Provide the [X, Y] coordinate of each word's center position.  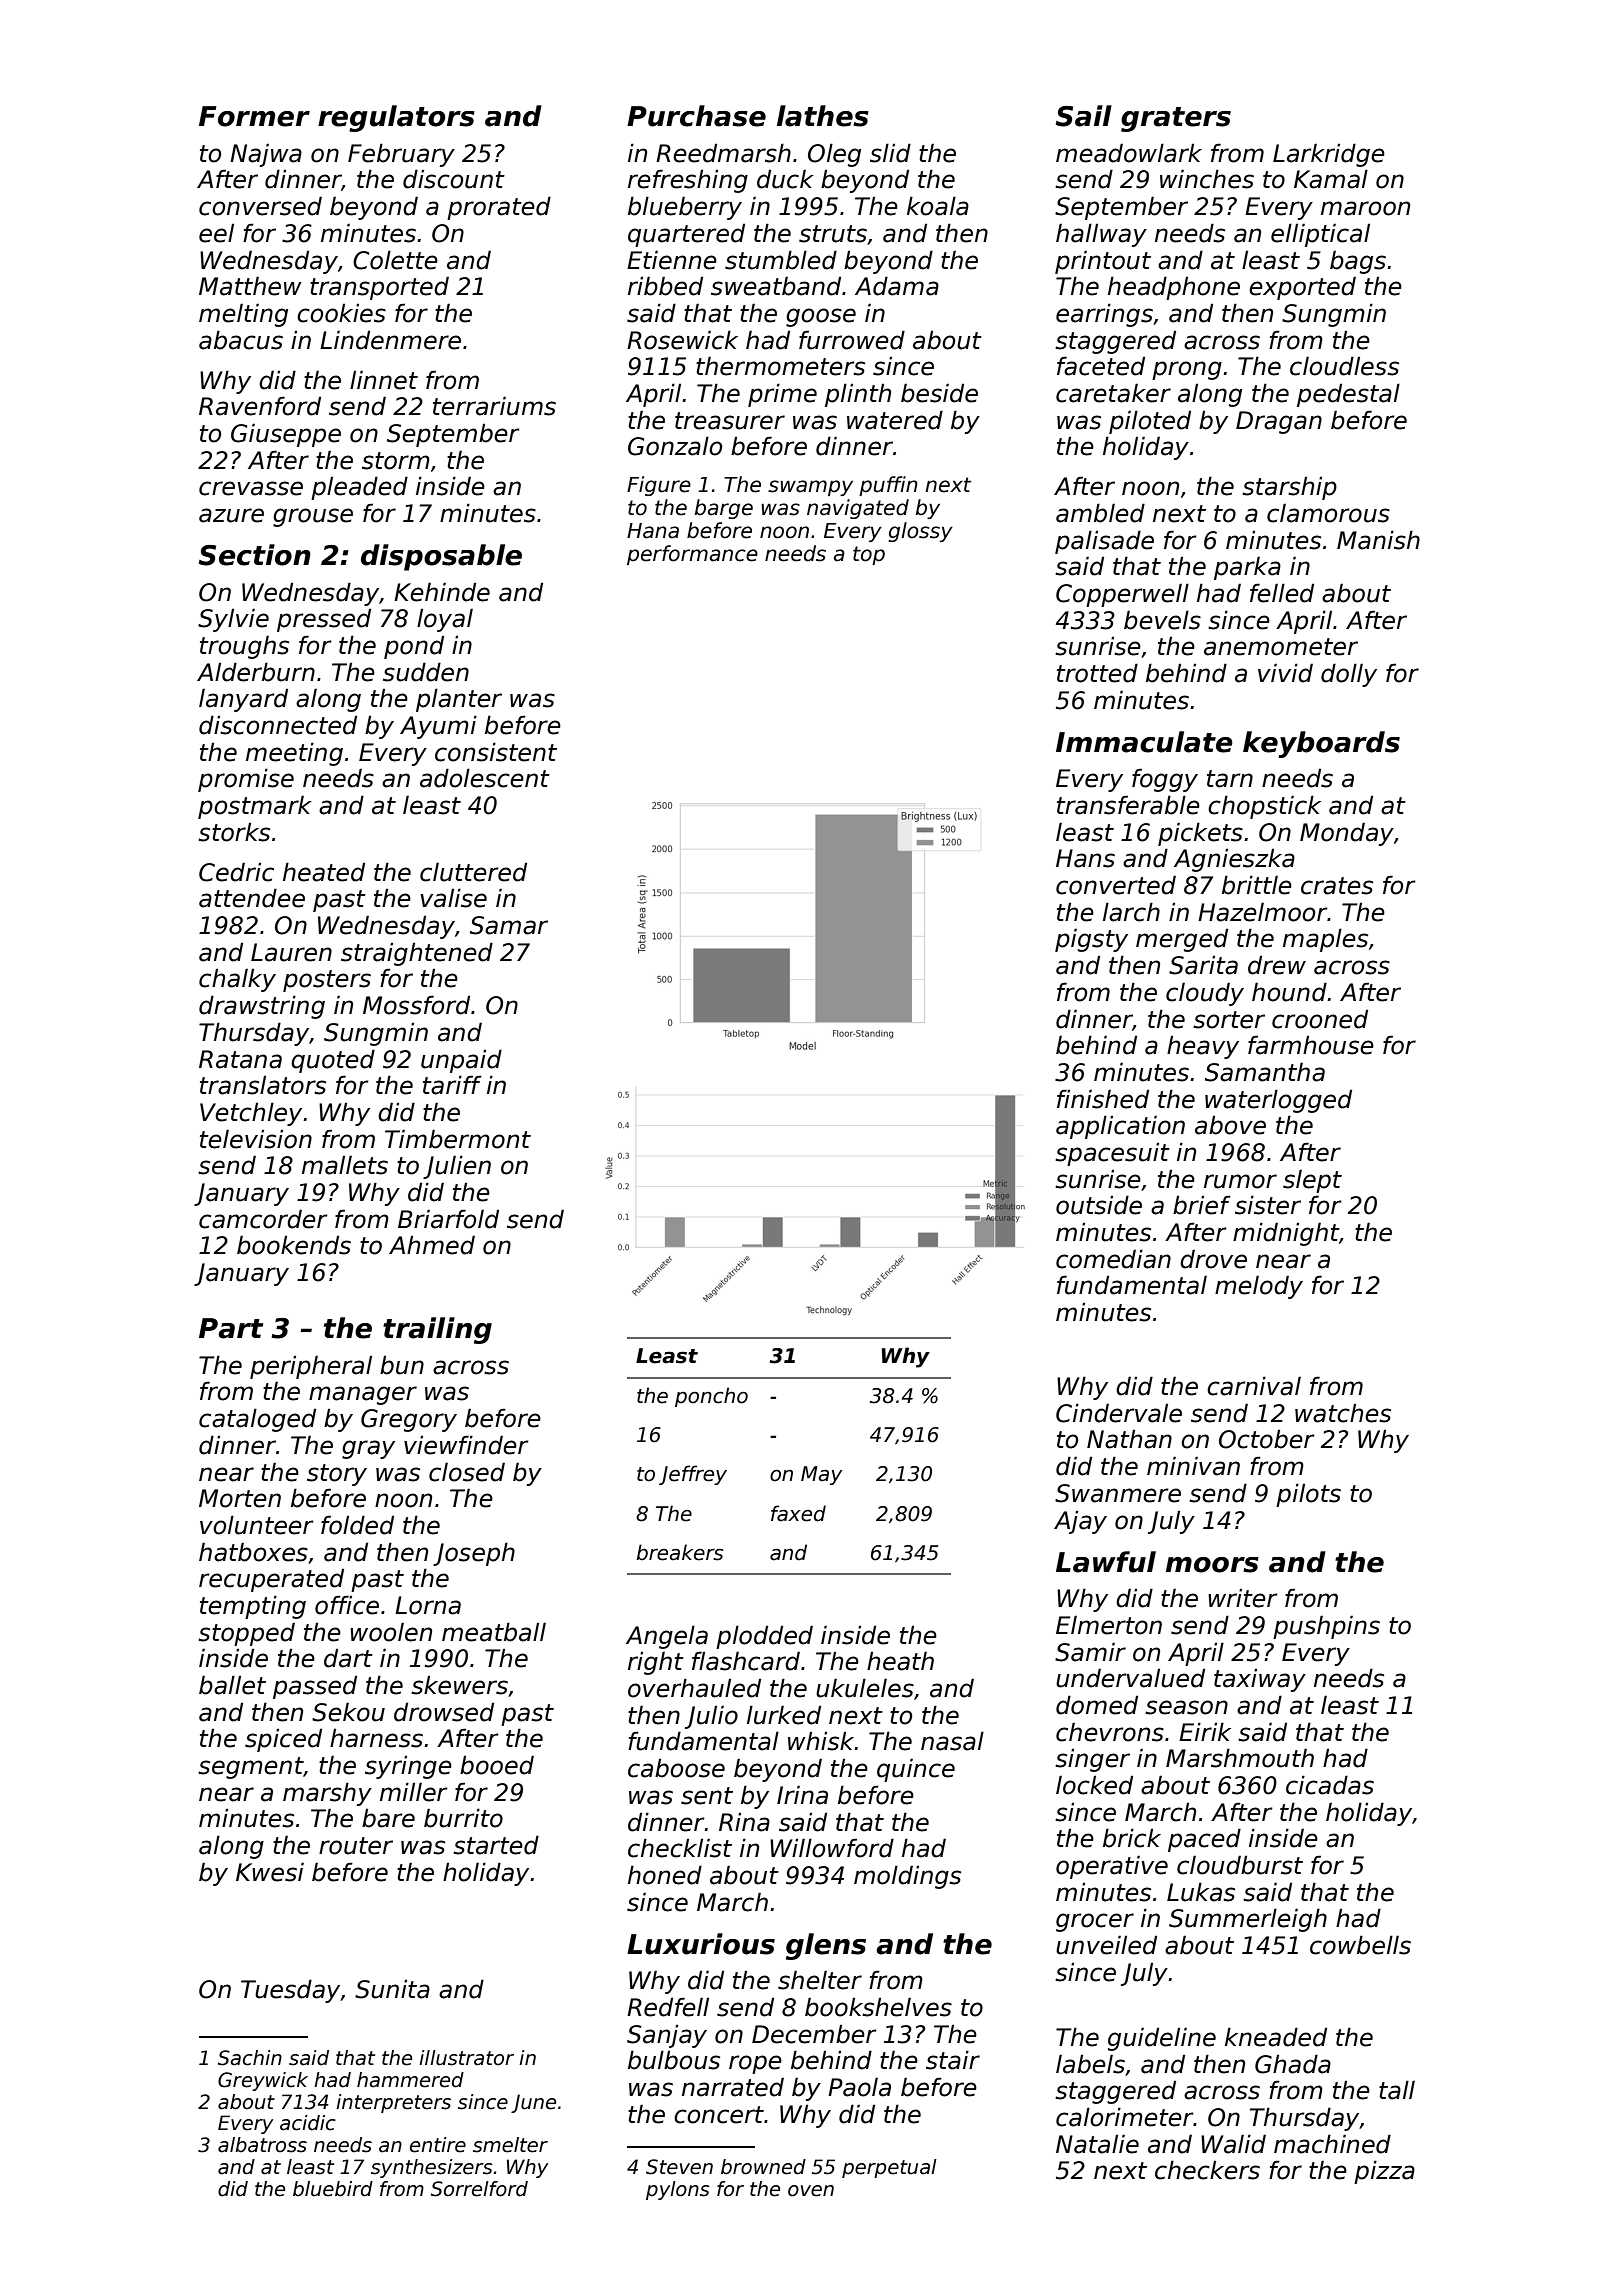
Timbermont [458, 1139]
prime [782, 395]
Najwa [266, 155]
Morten [240, 1498]
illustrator [466, 2058]
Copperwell [1122, 595]
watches [1343, 1413]
